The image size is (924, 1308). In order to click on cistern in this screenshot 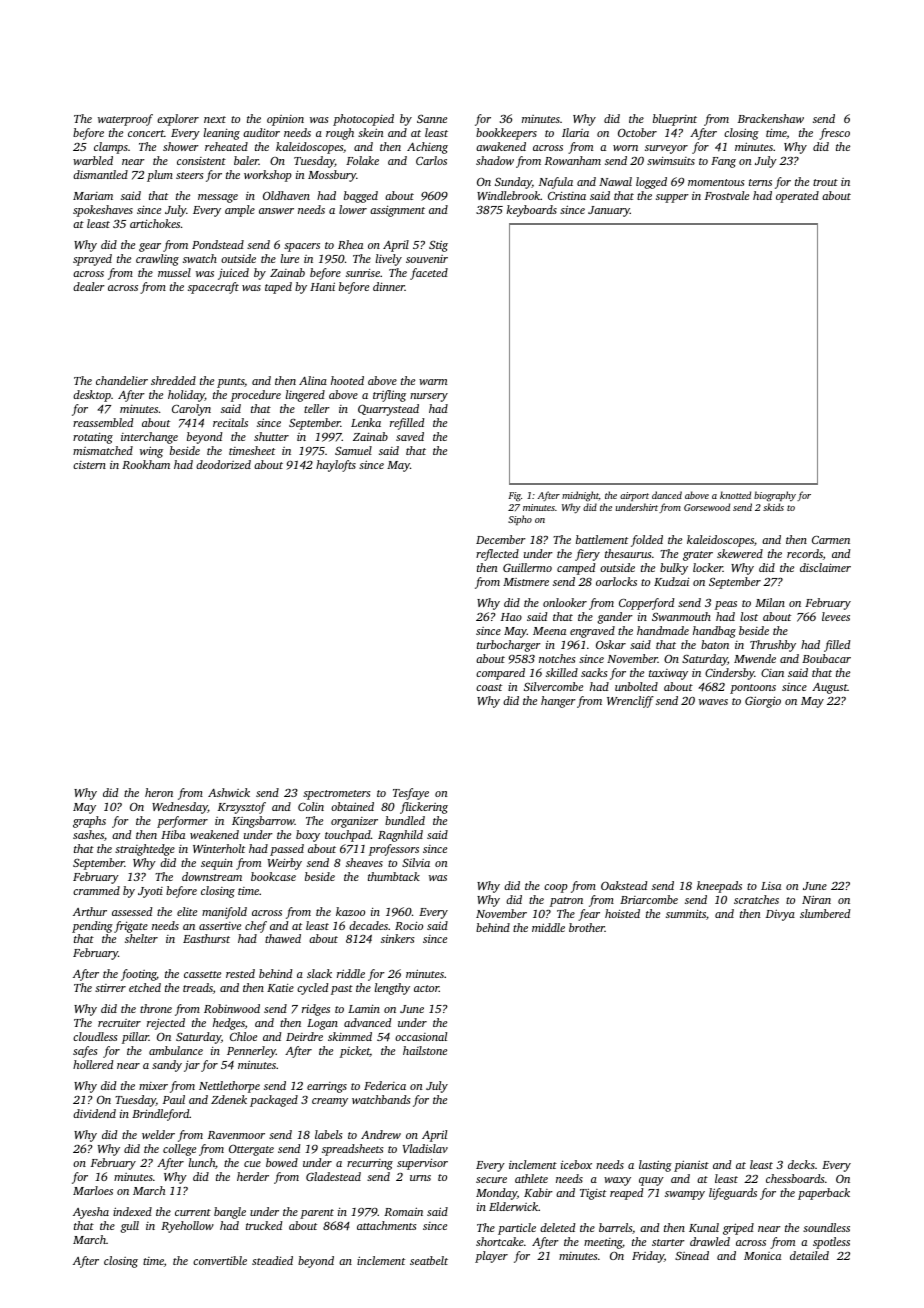, I will do `click(89, 465)`.
